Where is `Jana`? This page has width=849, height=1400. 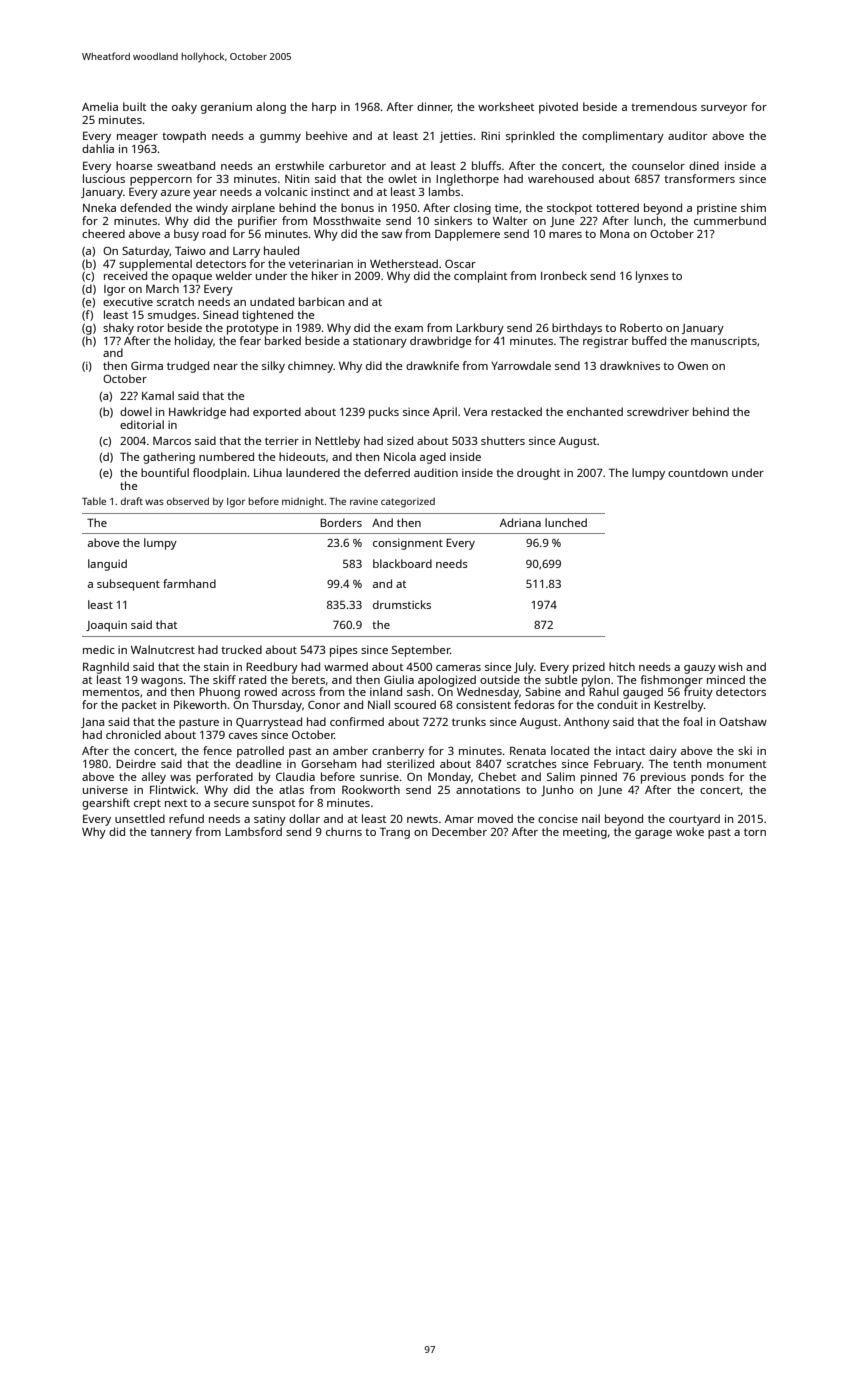 Jana is located at coordinates (93, 723).
